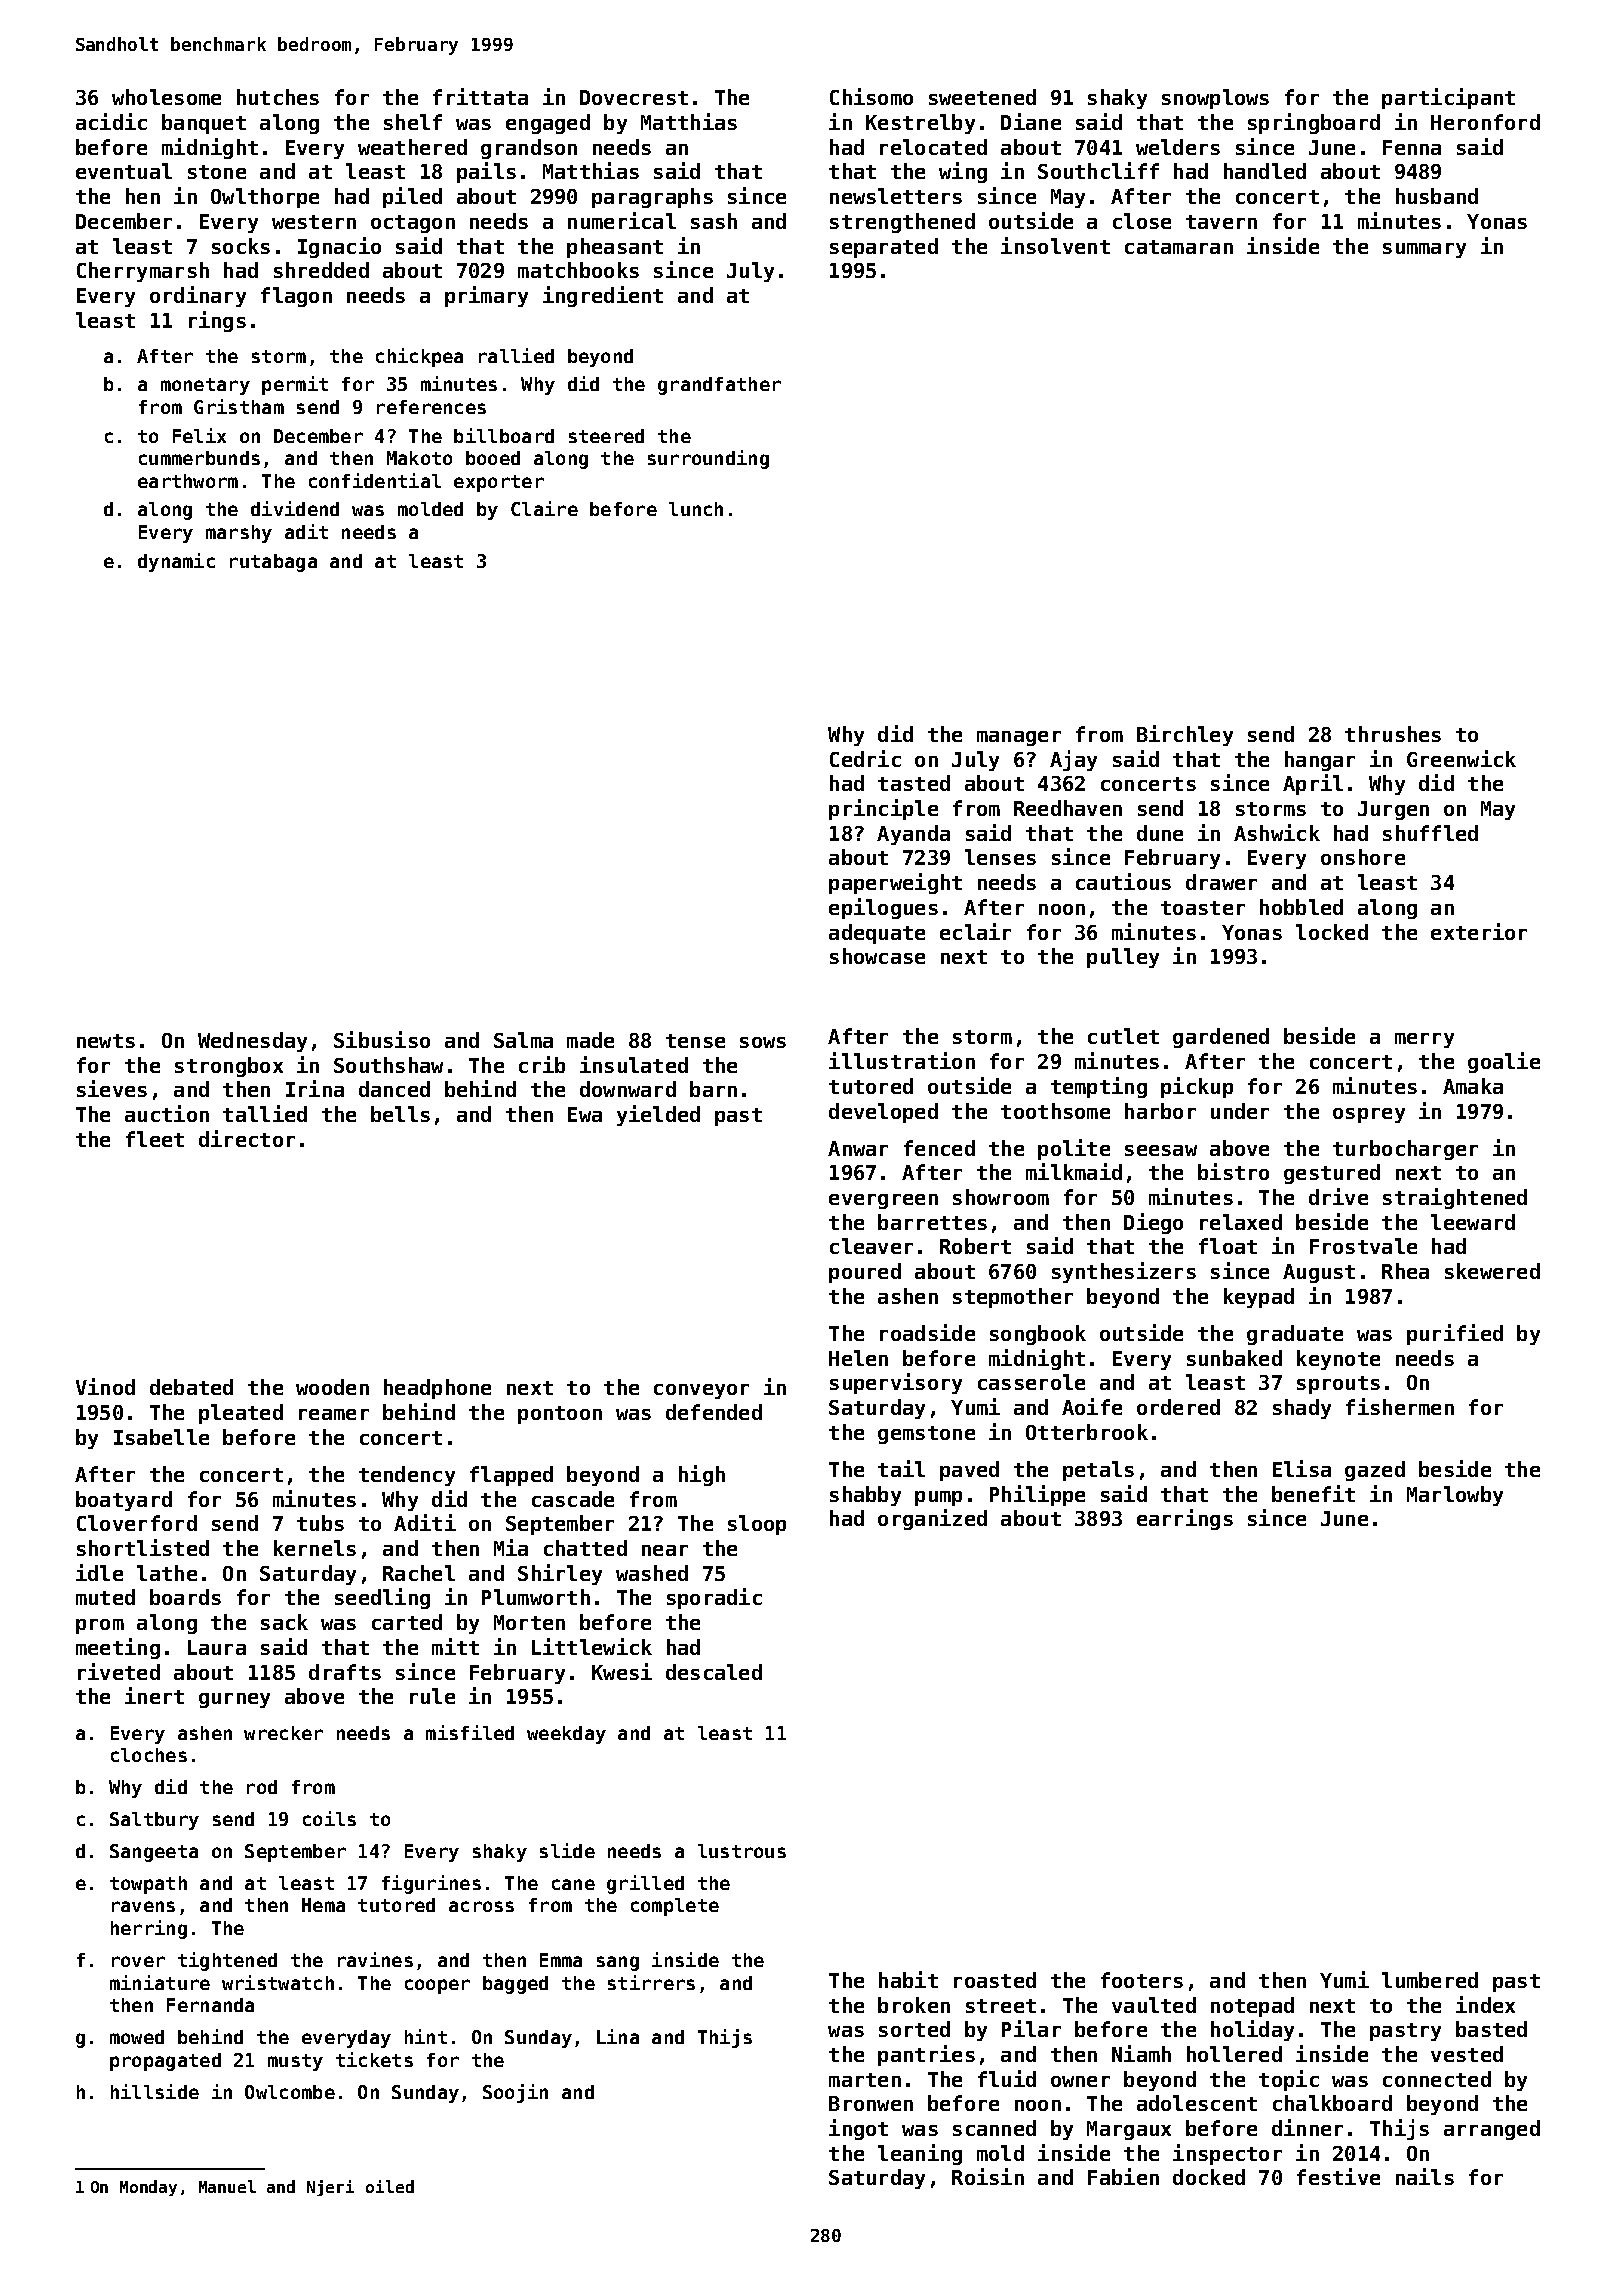 The image size is (1620, 2292). I want to click on wholesome, so click(166, 97).
